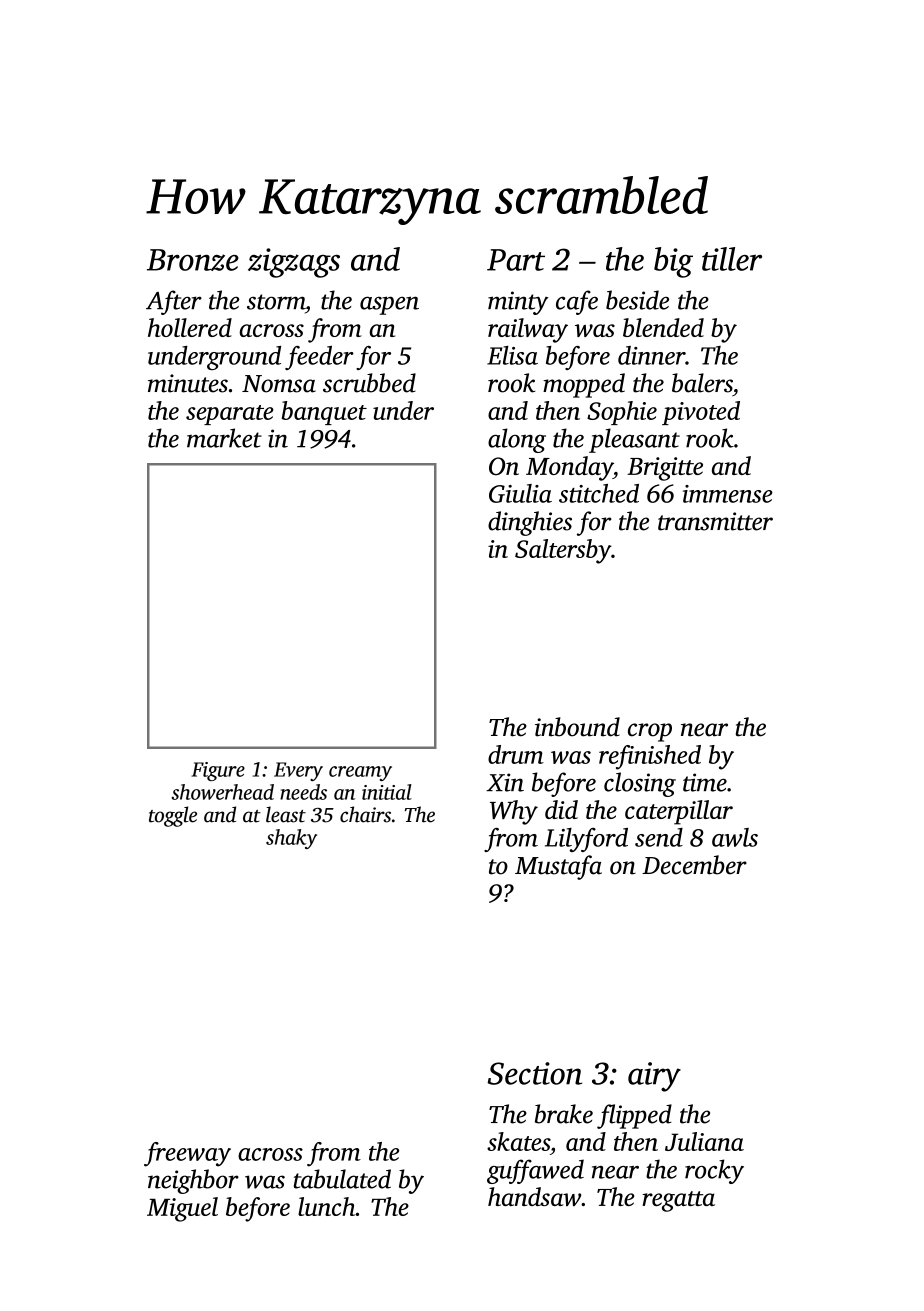  Describe the element at coordinates (512, 355) in the screenshot. I see `Elisa` at that location.
